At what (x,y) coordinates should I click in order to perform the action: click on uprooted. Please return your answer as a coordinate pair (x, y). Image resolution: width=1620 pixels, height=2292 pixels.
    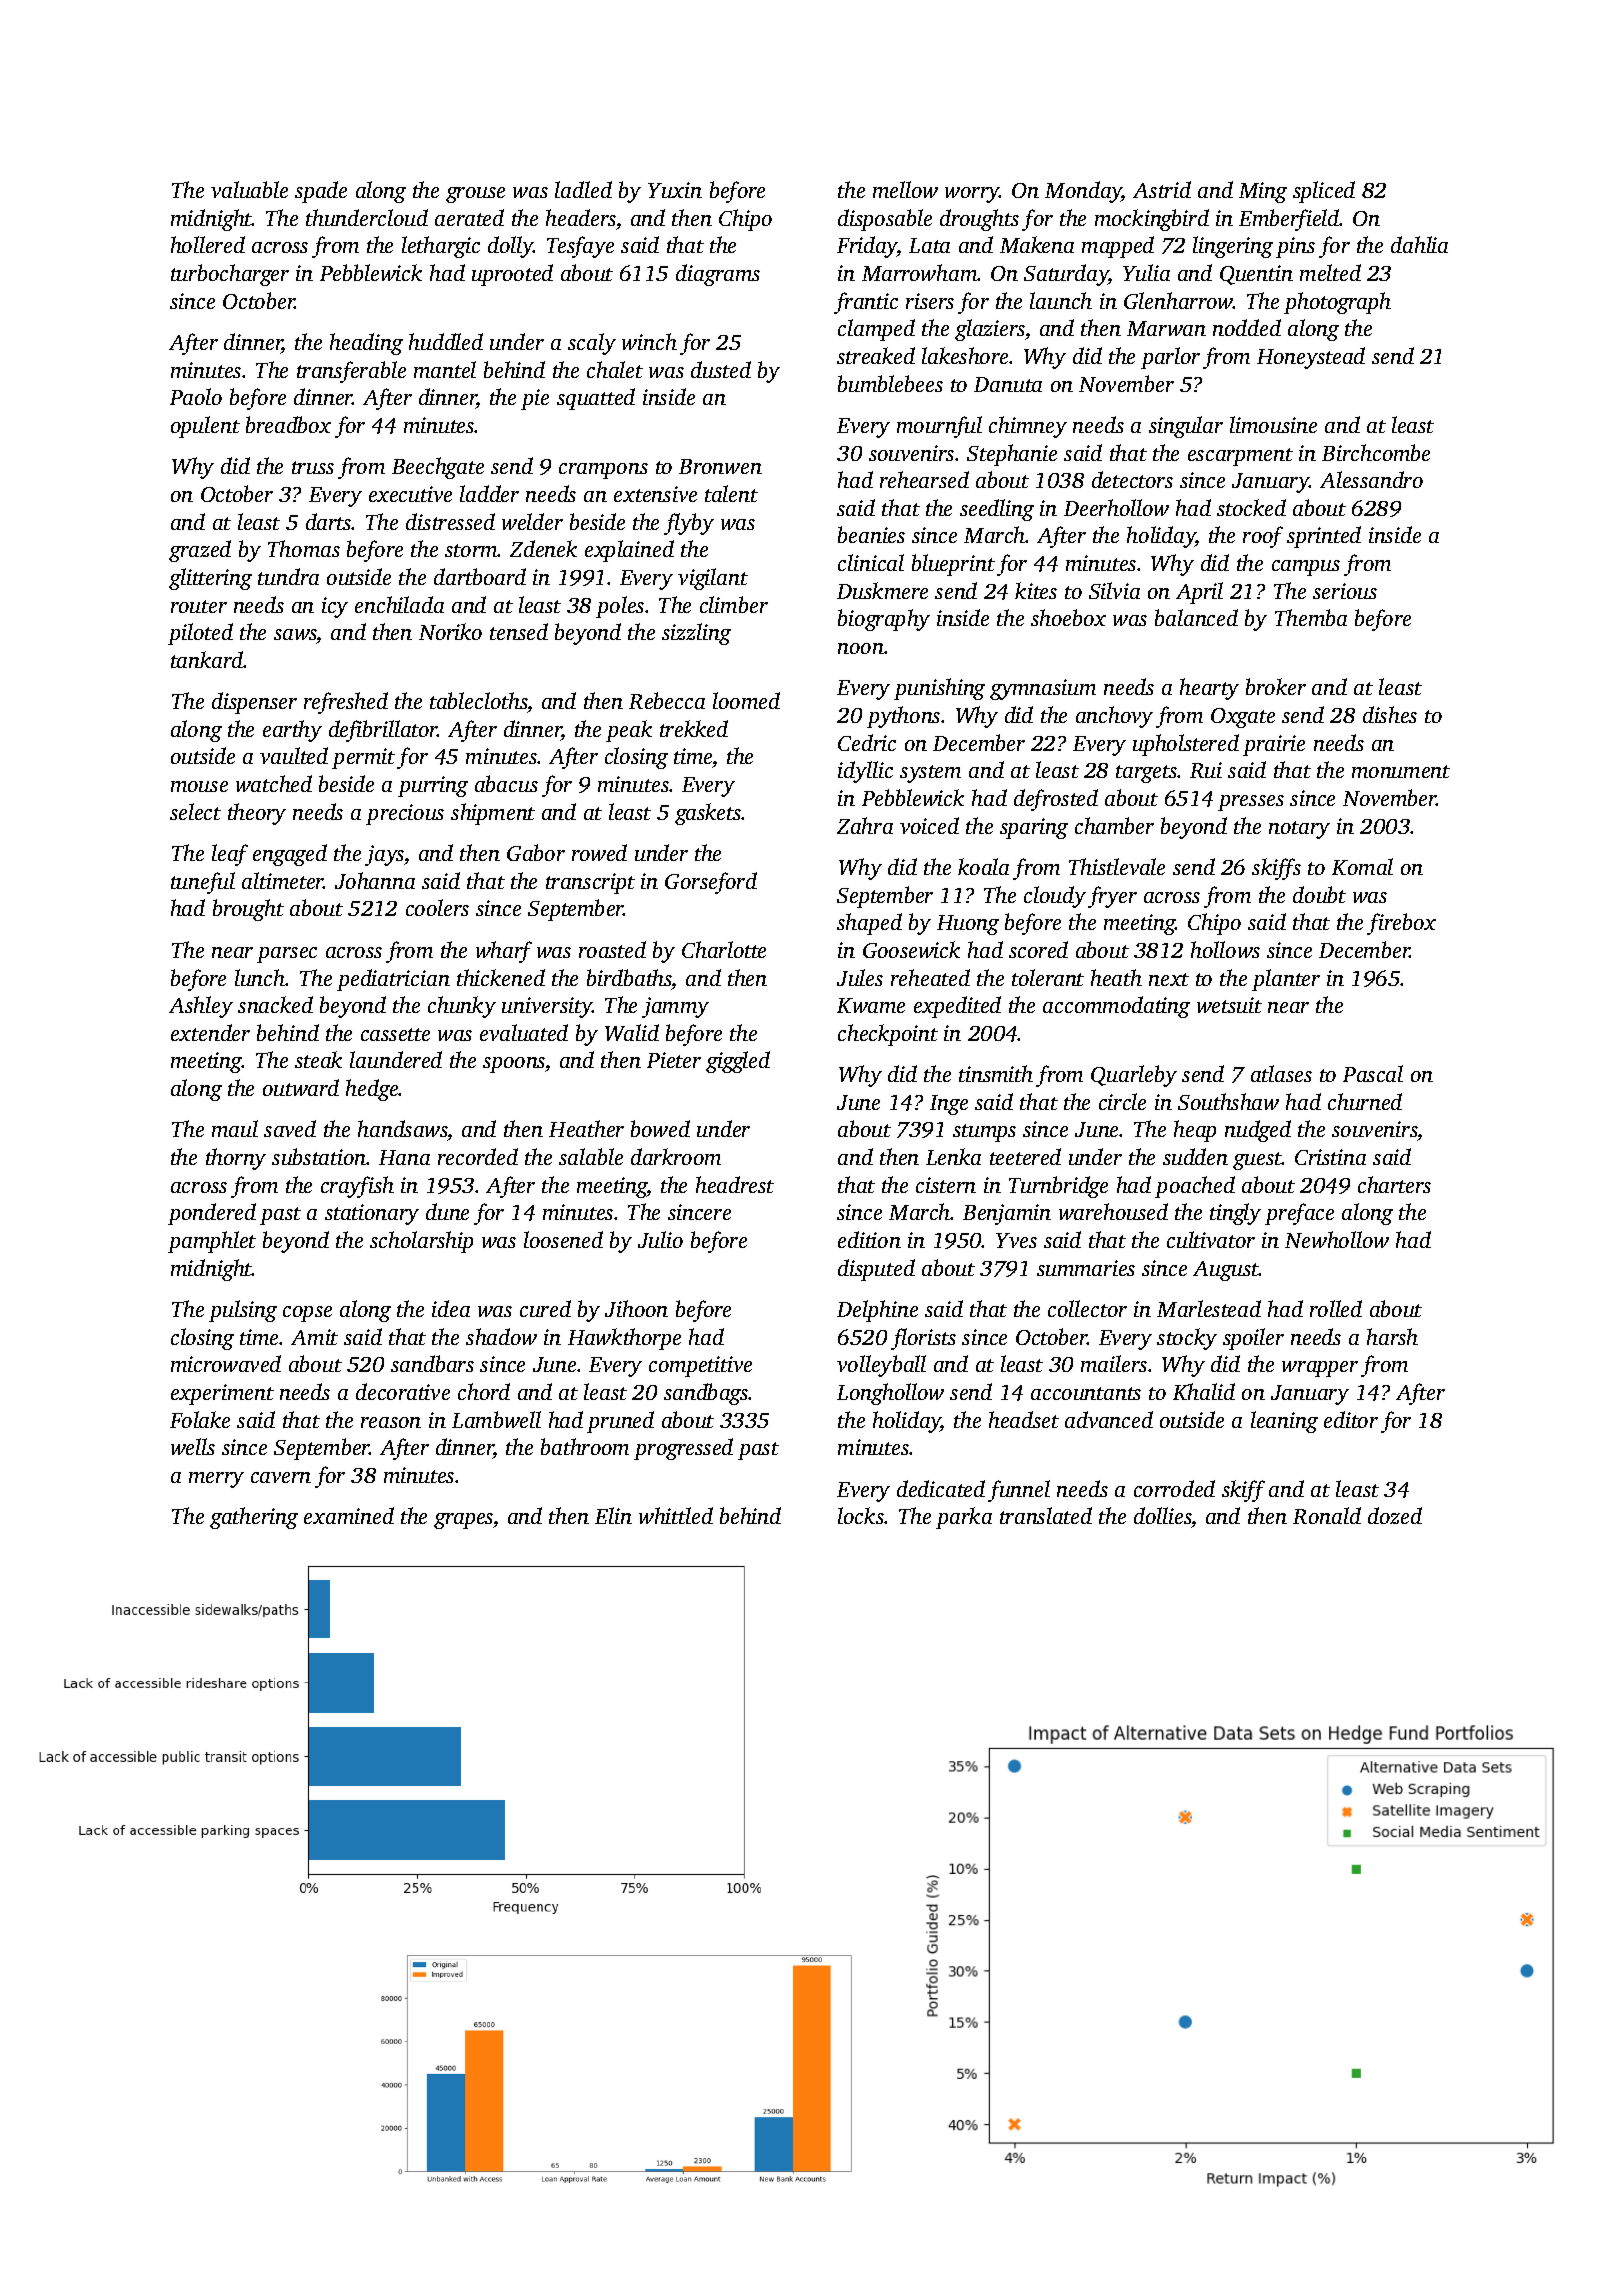
    Looking at the image, I should click on (512, 275).
